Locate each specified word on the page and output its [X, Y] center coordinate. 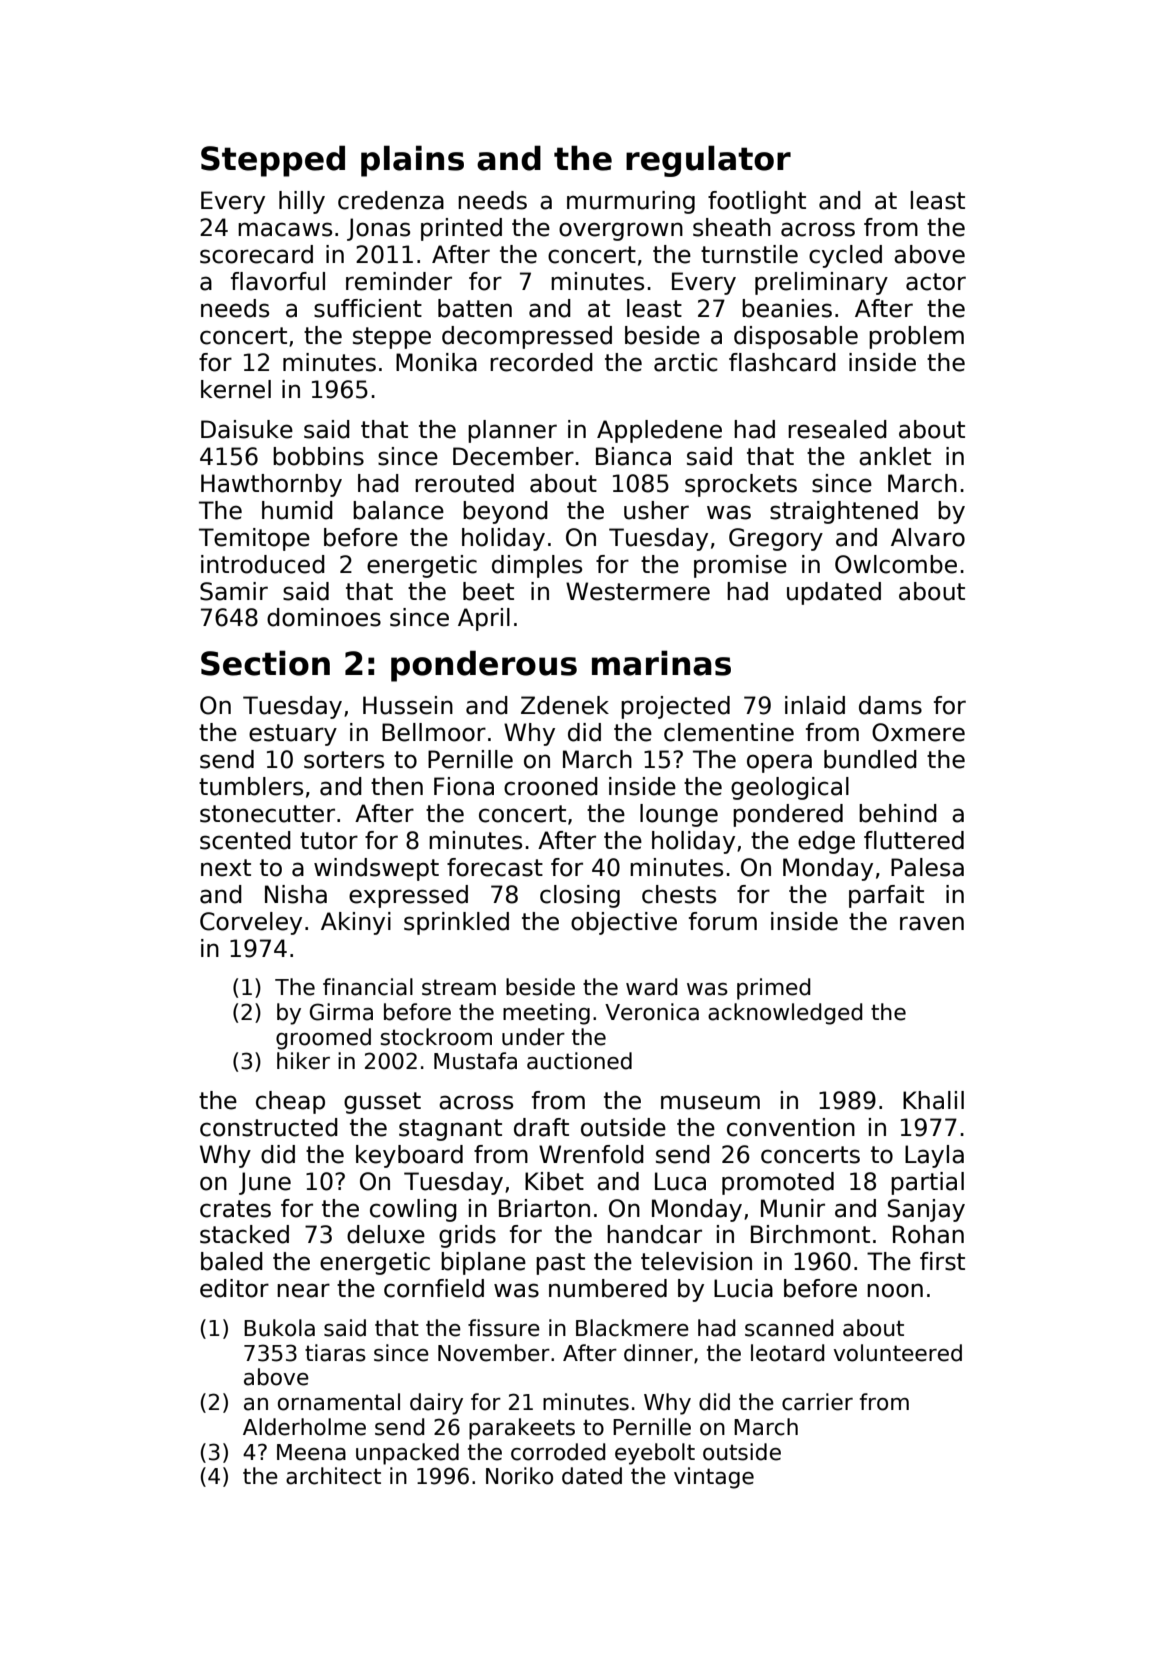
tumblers [251, 786]
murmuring [631, 202]
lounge [679, 815]
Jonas [378, 229]
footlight [757, 202]
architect [333, 1476]
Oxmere [918, 732]
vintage [714, 1478]
